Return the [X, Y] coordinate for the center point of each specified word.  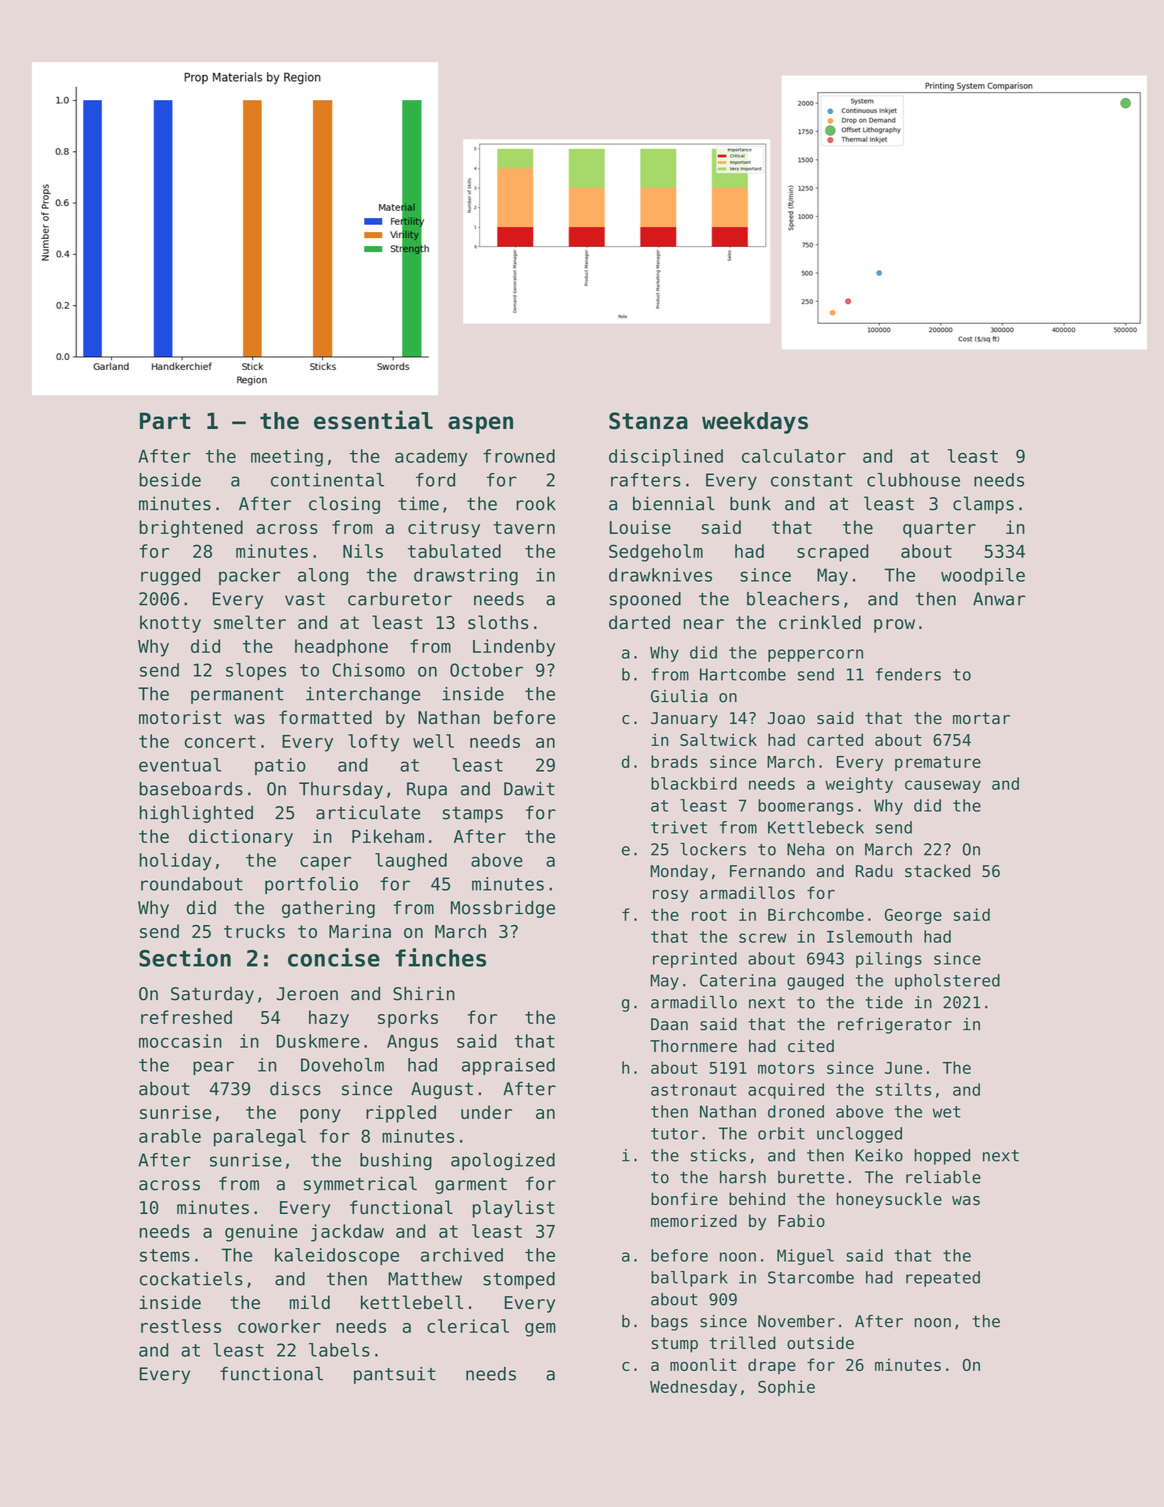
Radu [874, 871]
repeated [943, 1279]
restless [181, 1326]
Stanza [648, 421]
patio [280, 766]
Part [165, 421]
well [433, 741]
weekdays [755, 423]
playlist [514, 1209]
